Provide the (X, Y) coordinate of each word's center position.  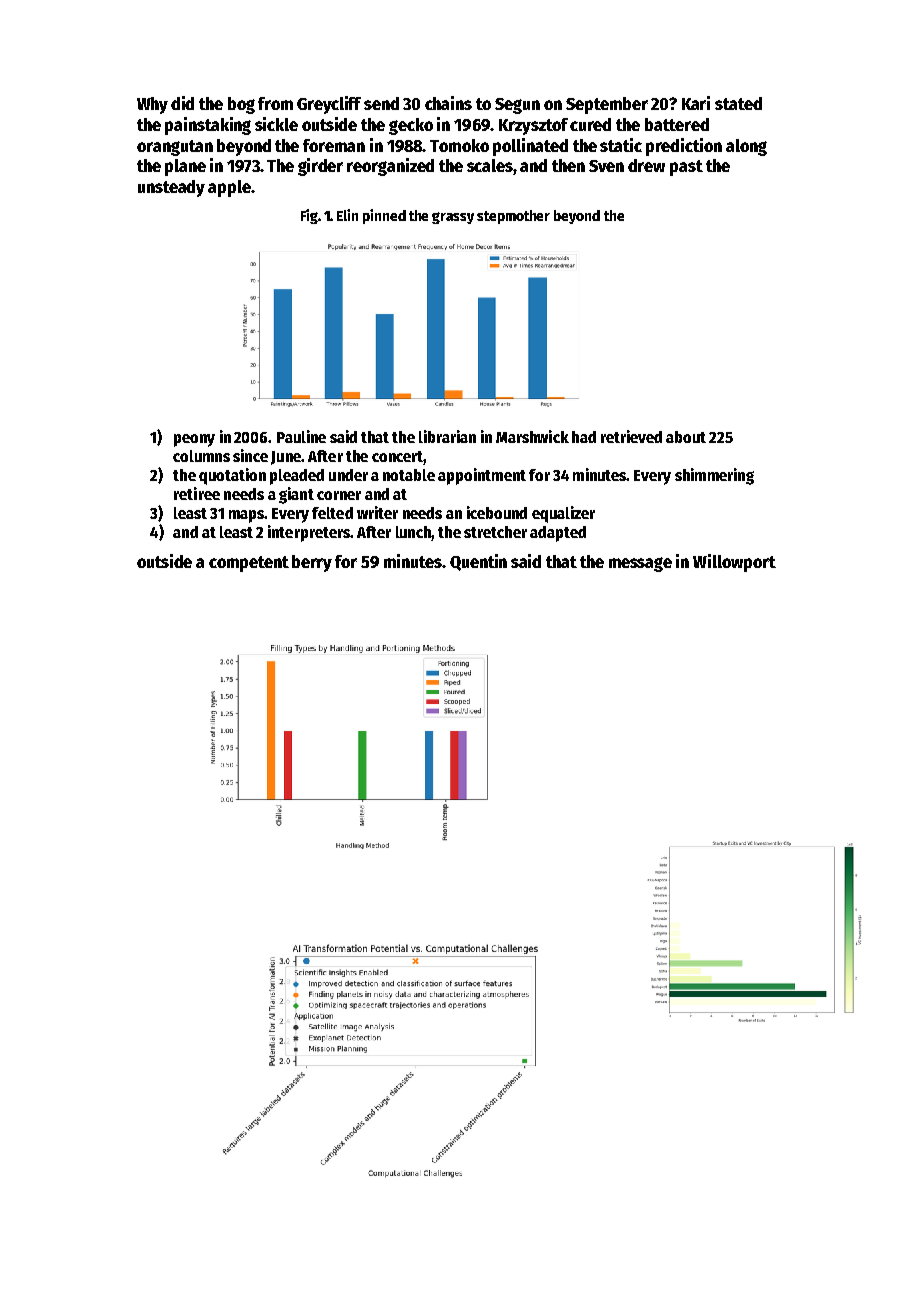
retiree (197, 493)
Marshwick (532, 436)
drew (646, 165)
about (686, 437)
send (381, 103)
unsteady (171, 188)
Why (152, 105)
